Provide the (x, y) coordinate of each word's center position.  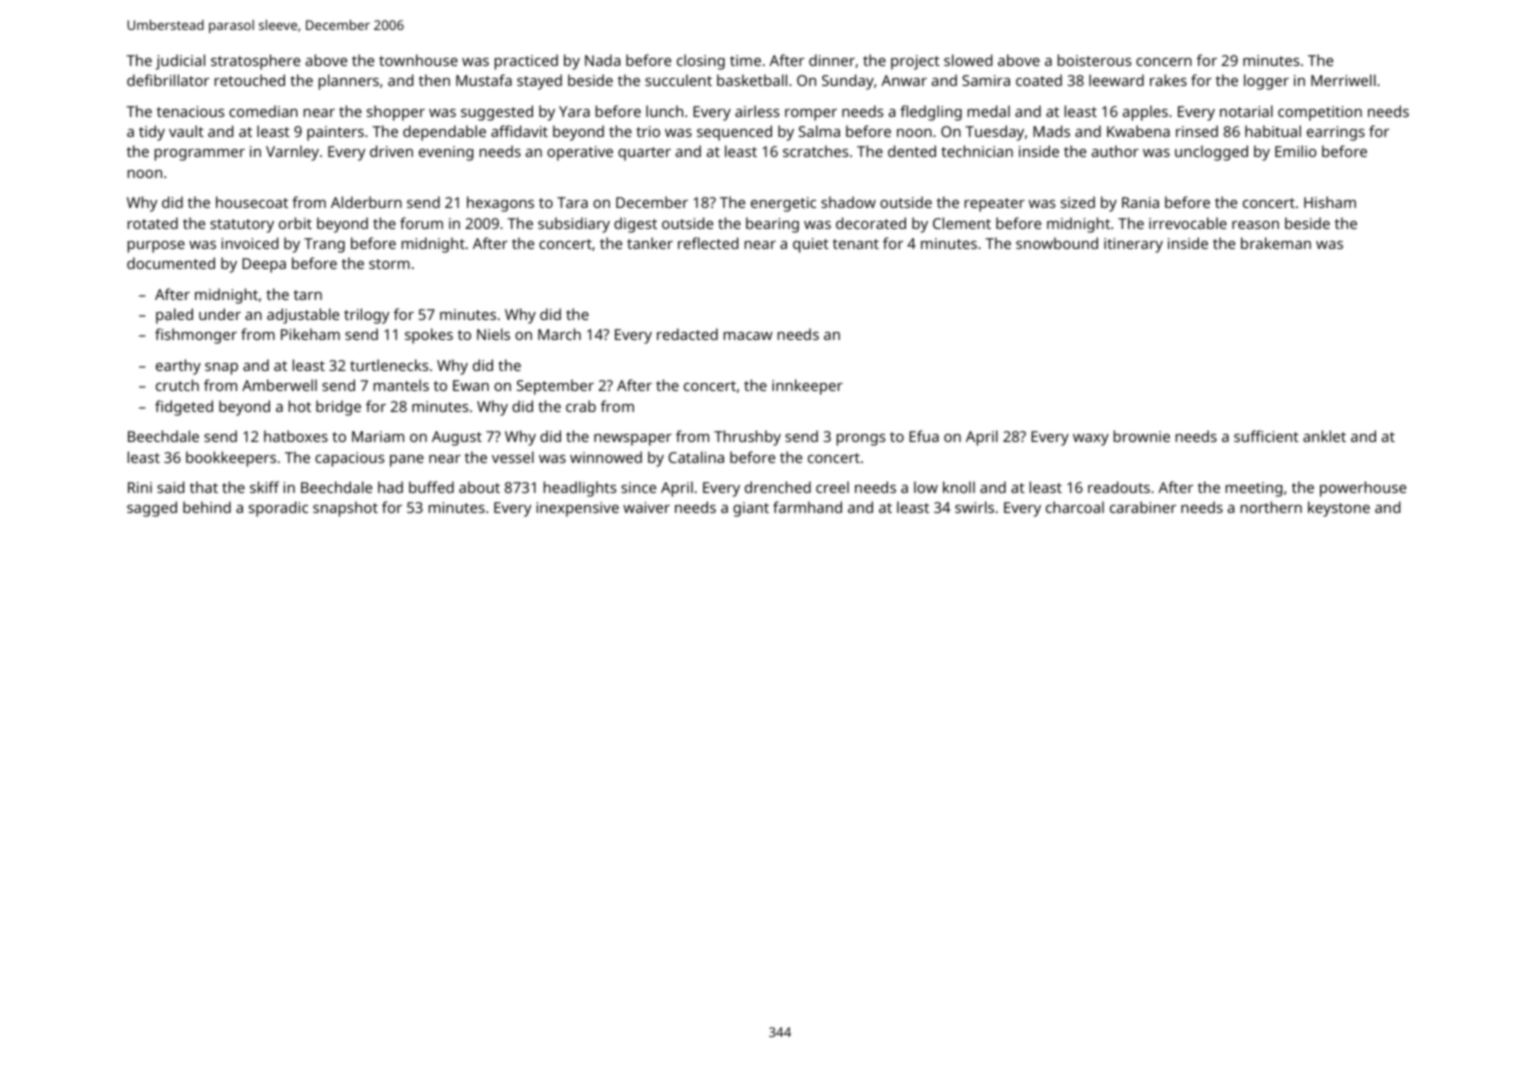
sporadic (278, 509)
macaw (748, 336)
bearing (772, 225)
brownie (1142, 436)
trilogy (366, 316)
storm (389, 264)
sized (1078, 202)
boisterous (1094, 60)
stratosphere (255, 62)
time (745, 60)
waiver (646, 507)
